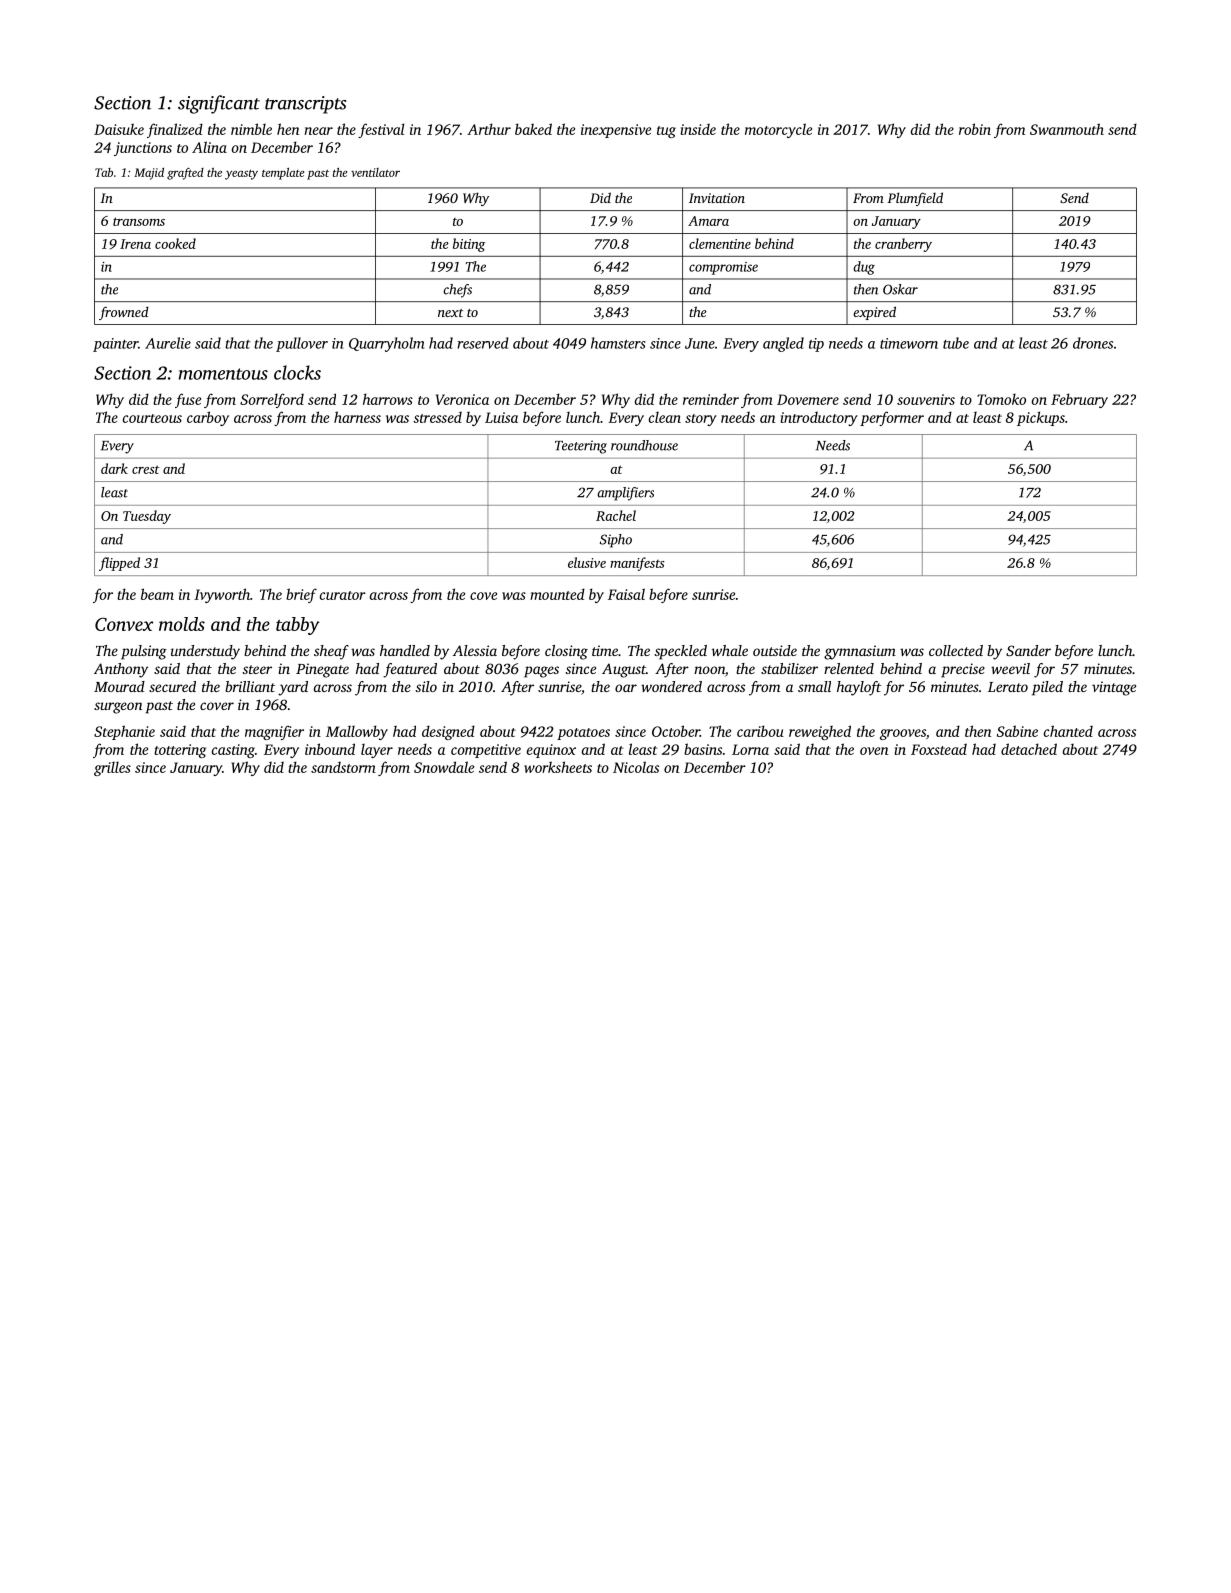 Image resolution: width=1231 pixels, height=1593 pixels. Describe the element at coordinates (636, 767) in the screenshot. I see `Nicolas` at that location.
